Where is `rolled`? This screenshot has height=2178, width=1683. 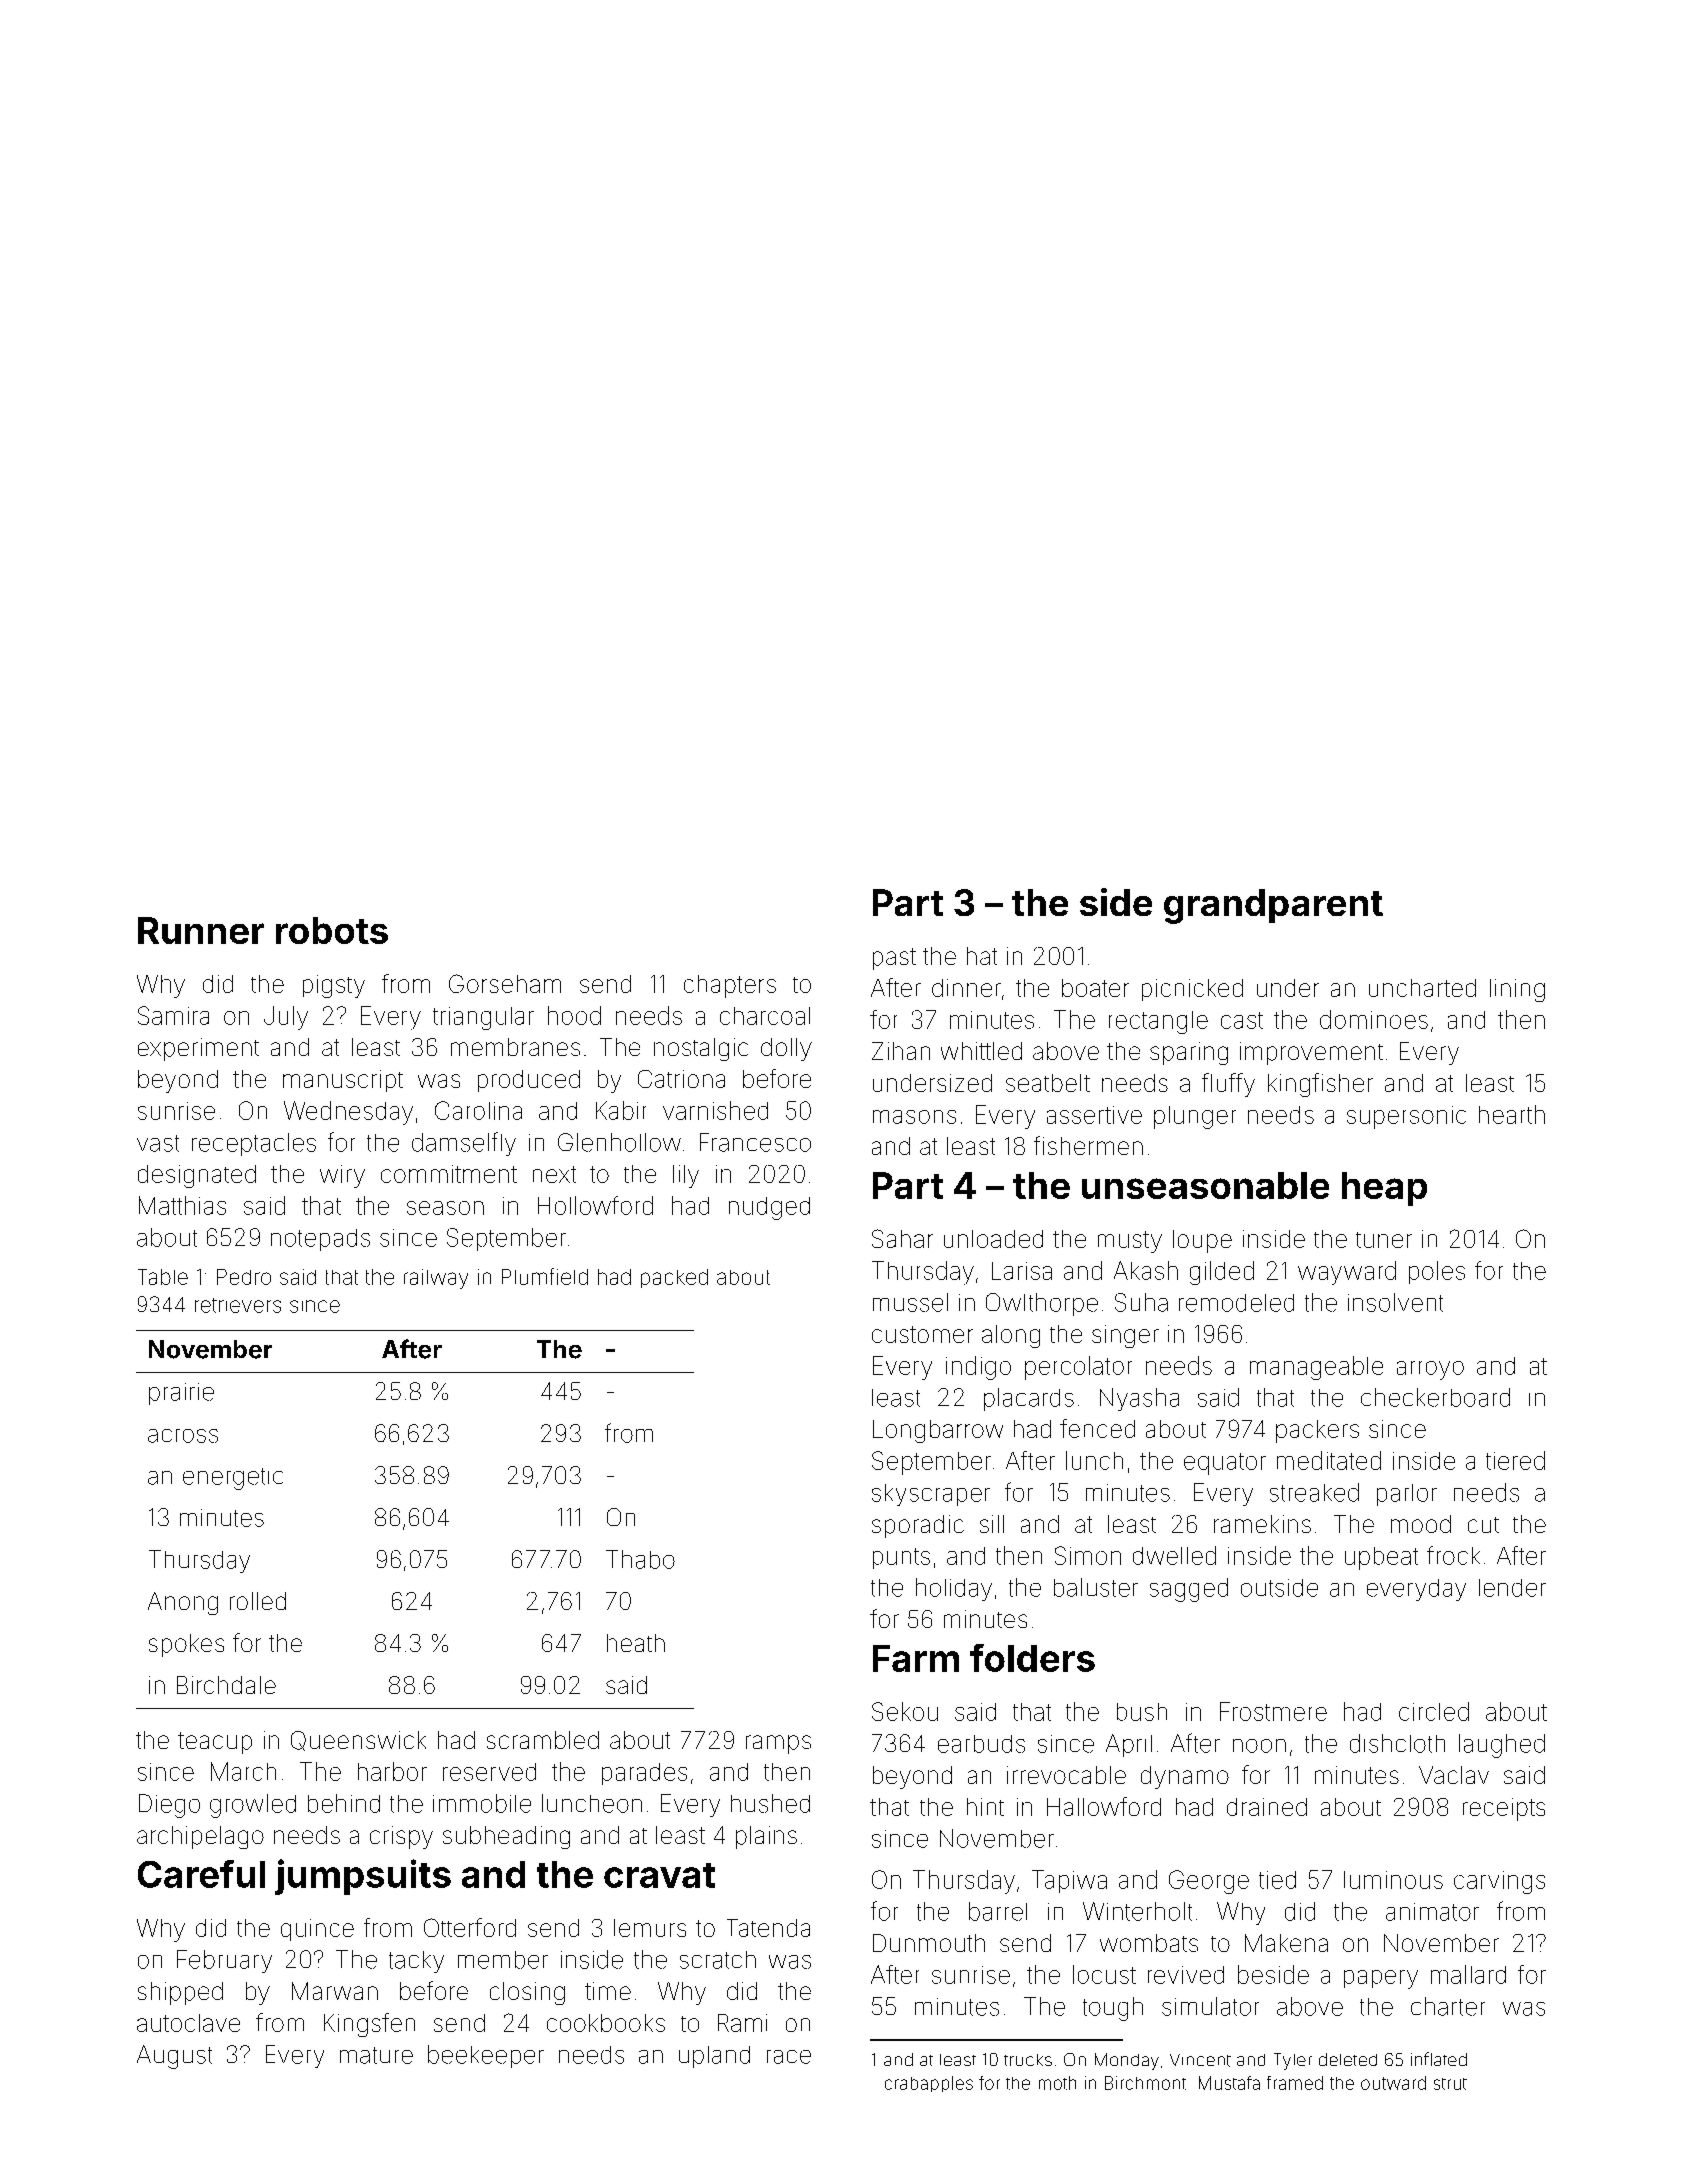 rolled is located at coordinates (258, 1601).
